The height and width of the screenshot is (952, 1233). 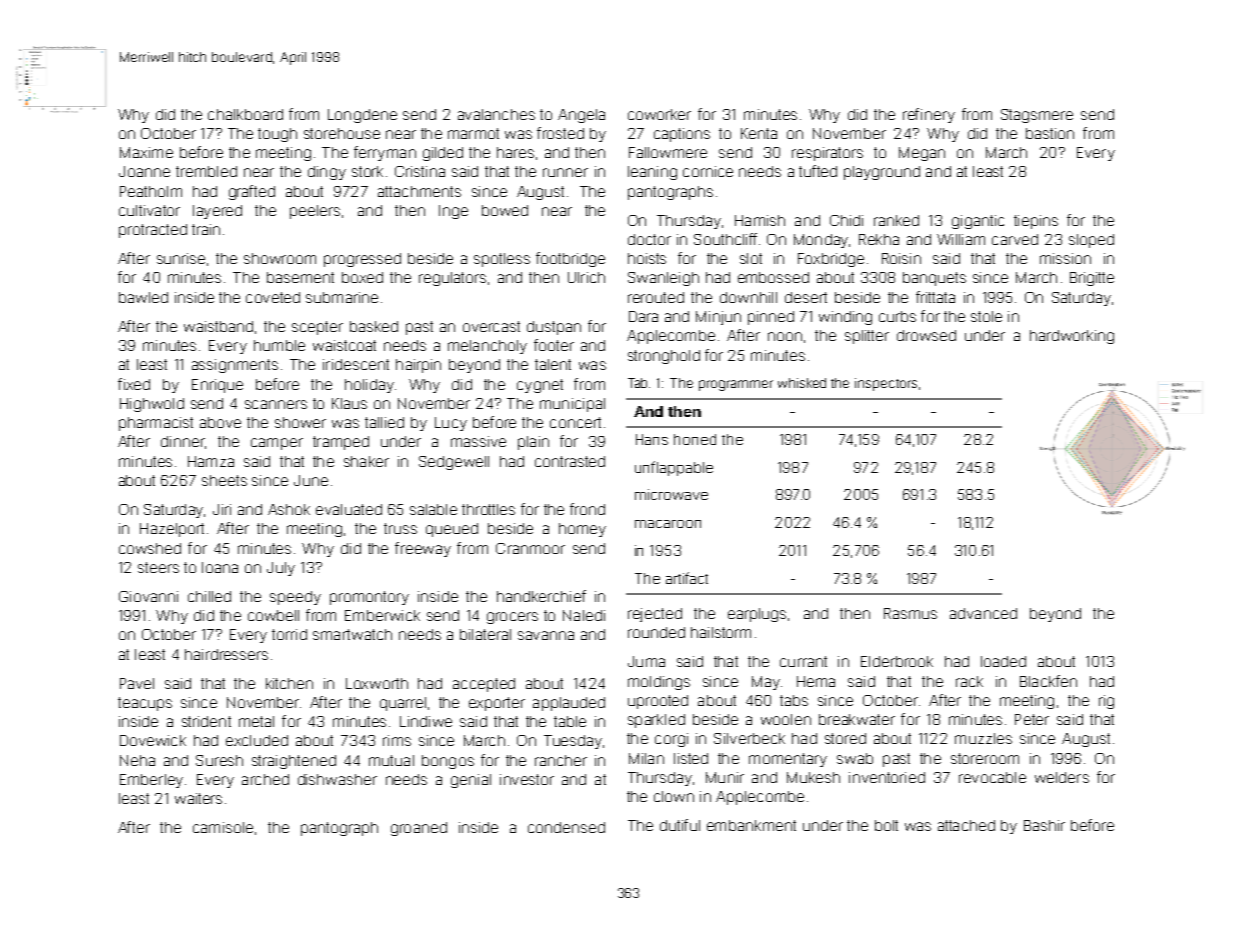 I want to click on Blackfen, so click(x=1048, y=681).
